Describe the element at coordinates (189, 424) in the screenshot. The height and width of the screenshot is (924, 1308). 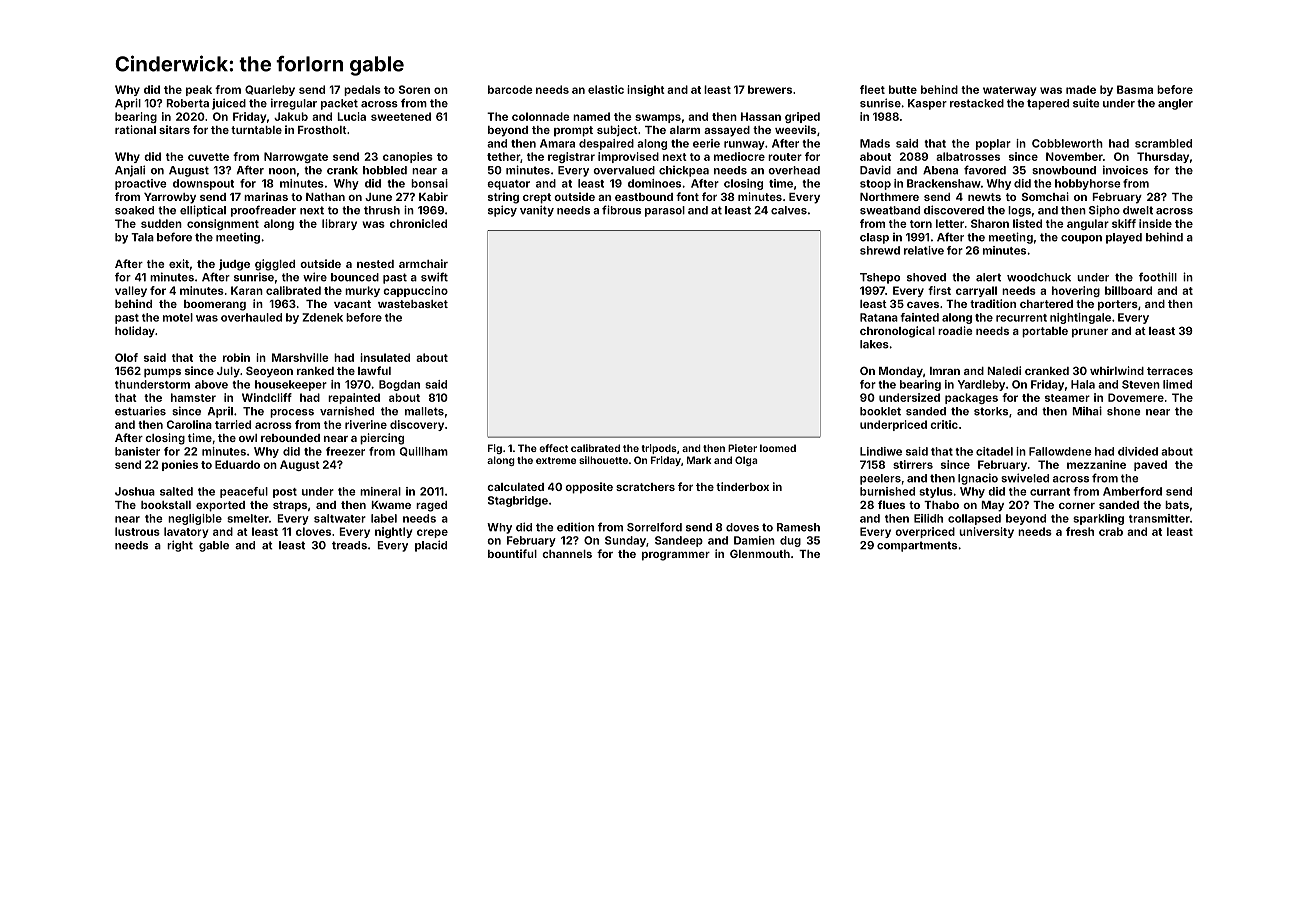
I see `Carolina` at that location.
